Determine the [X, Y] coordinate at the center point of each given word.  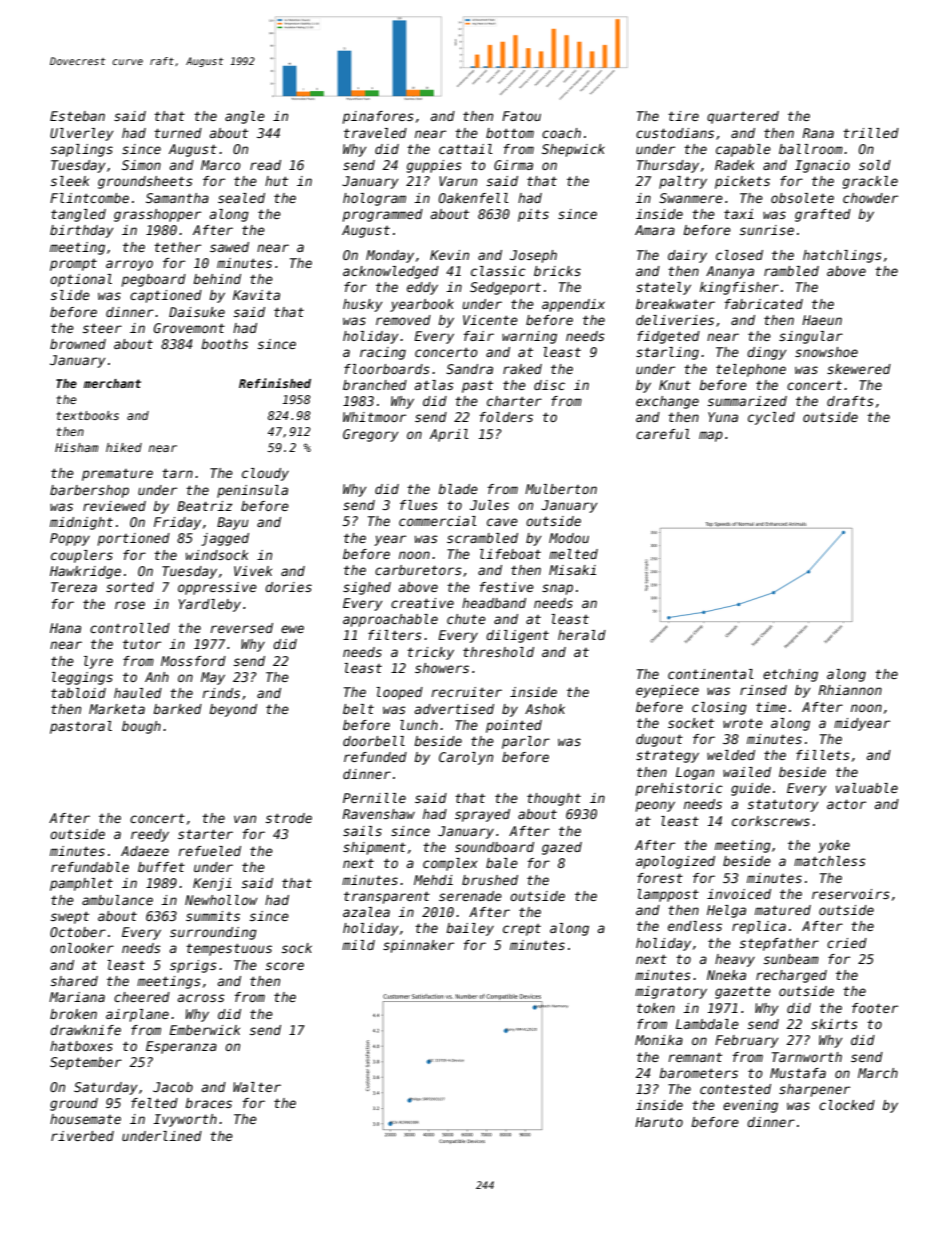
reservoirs [851, 894]
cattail [466, 149]
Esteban [77, 116]
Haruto [659, 1122]
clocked [847, 1105]
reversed [241, 628]
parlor [526, 742]
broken [73, 1014]
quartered [743, 117]
